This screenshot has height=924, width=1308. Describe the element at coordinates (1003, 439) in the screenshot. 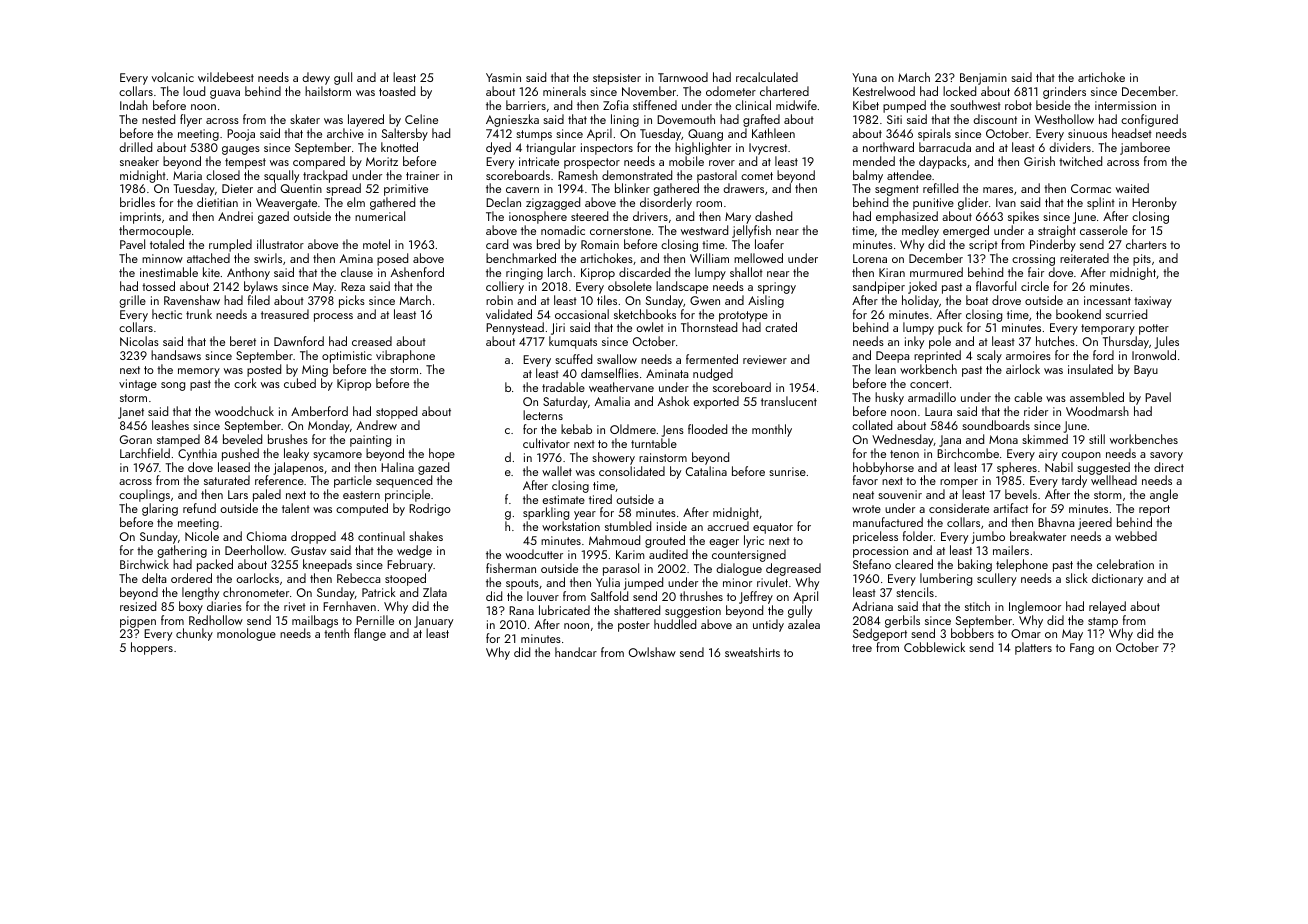

I see `Mona` at that location.
